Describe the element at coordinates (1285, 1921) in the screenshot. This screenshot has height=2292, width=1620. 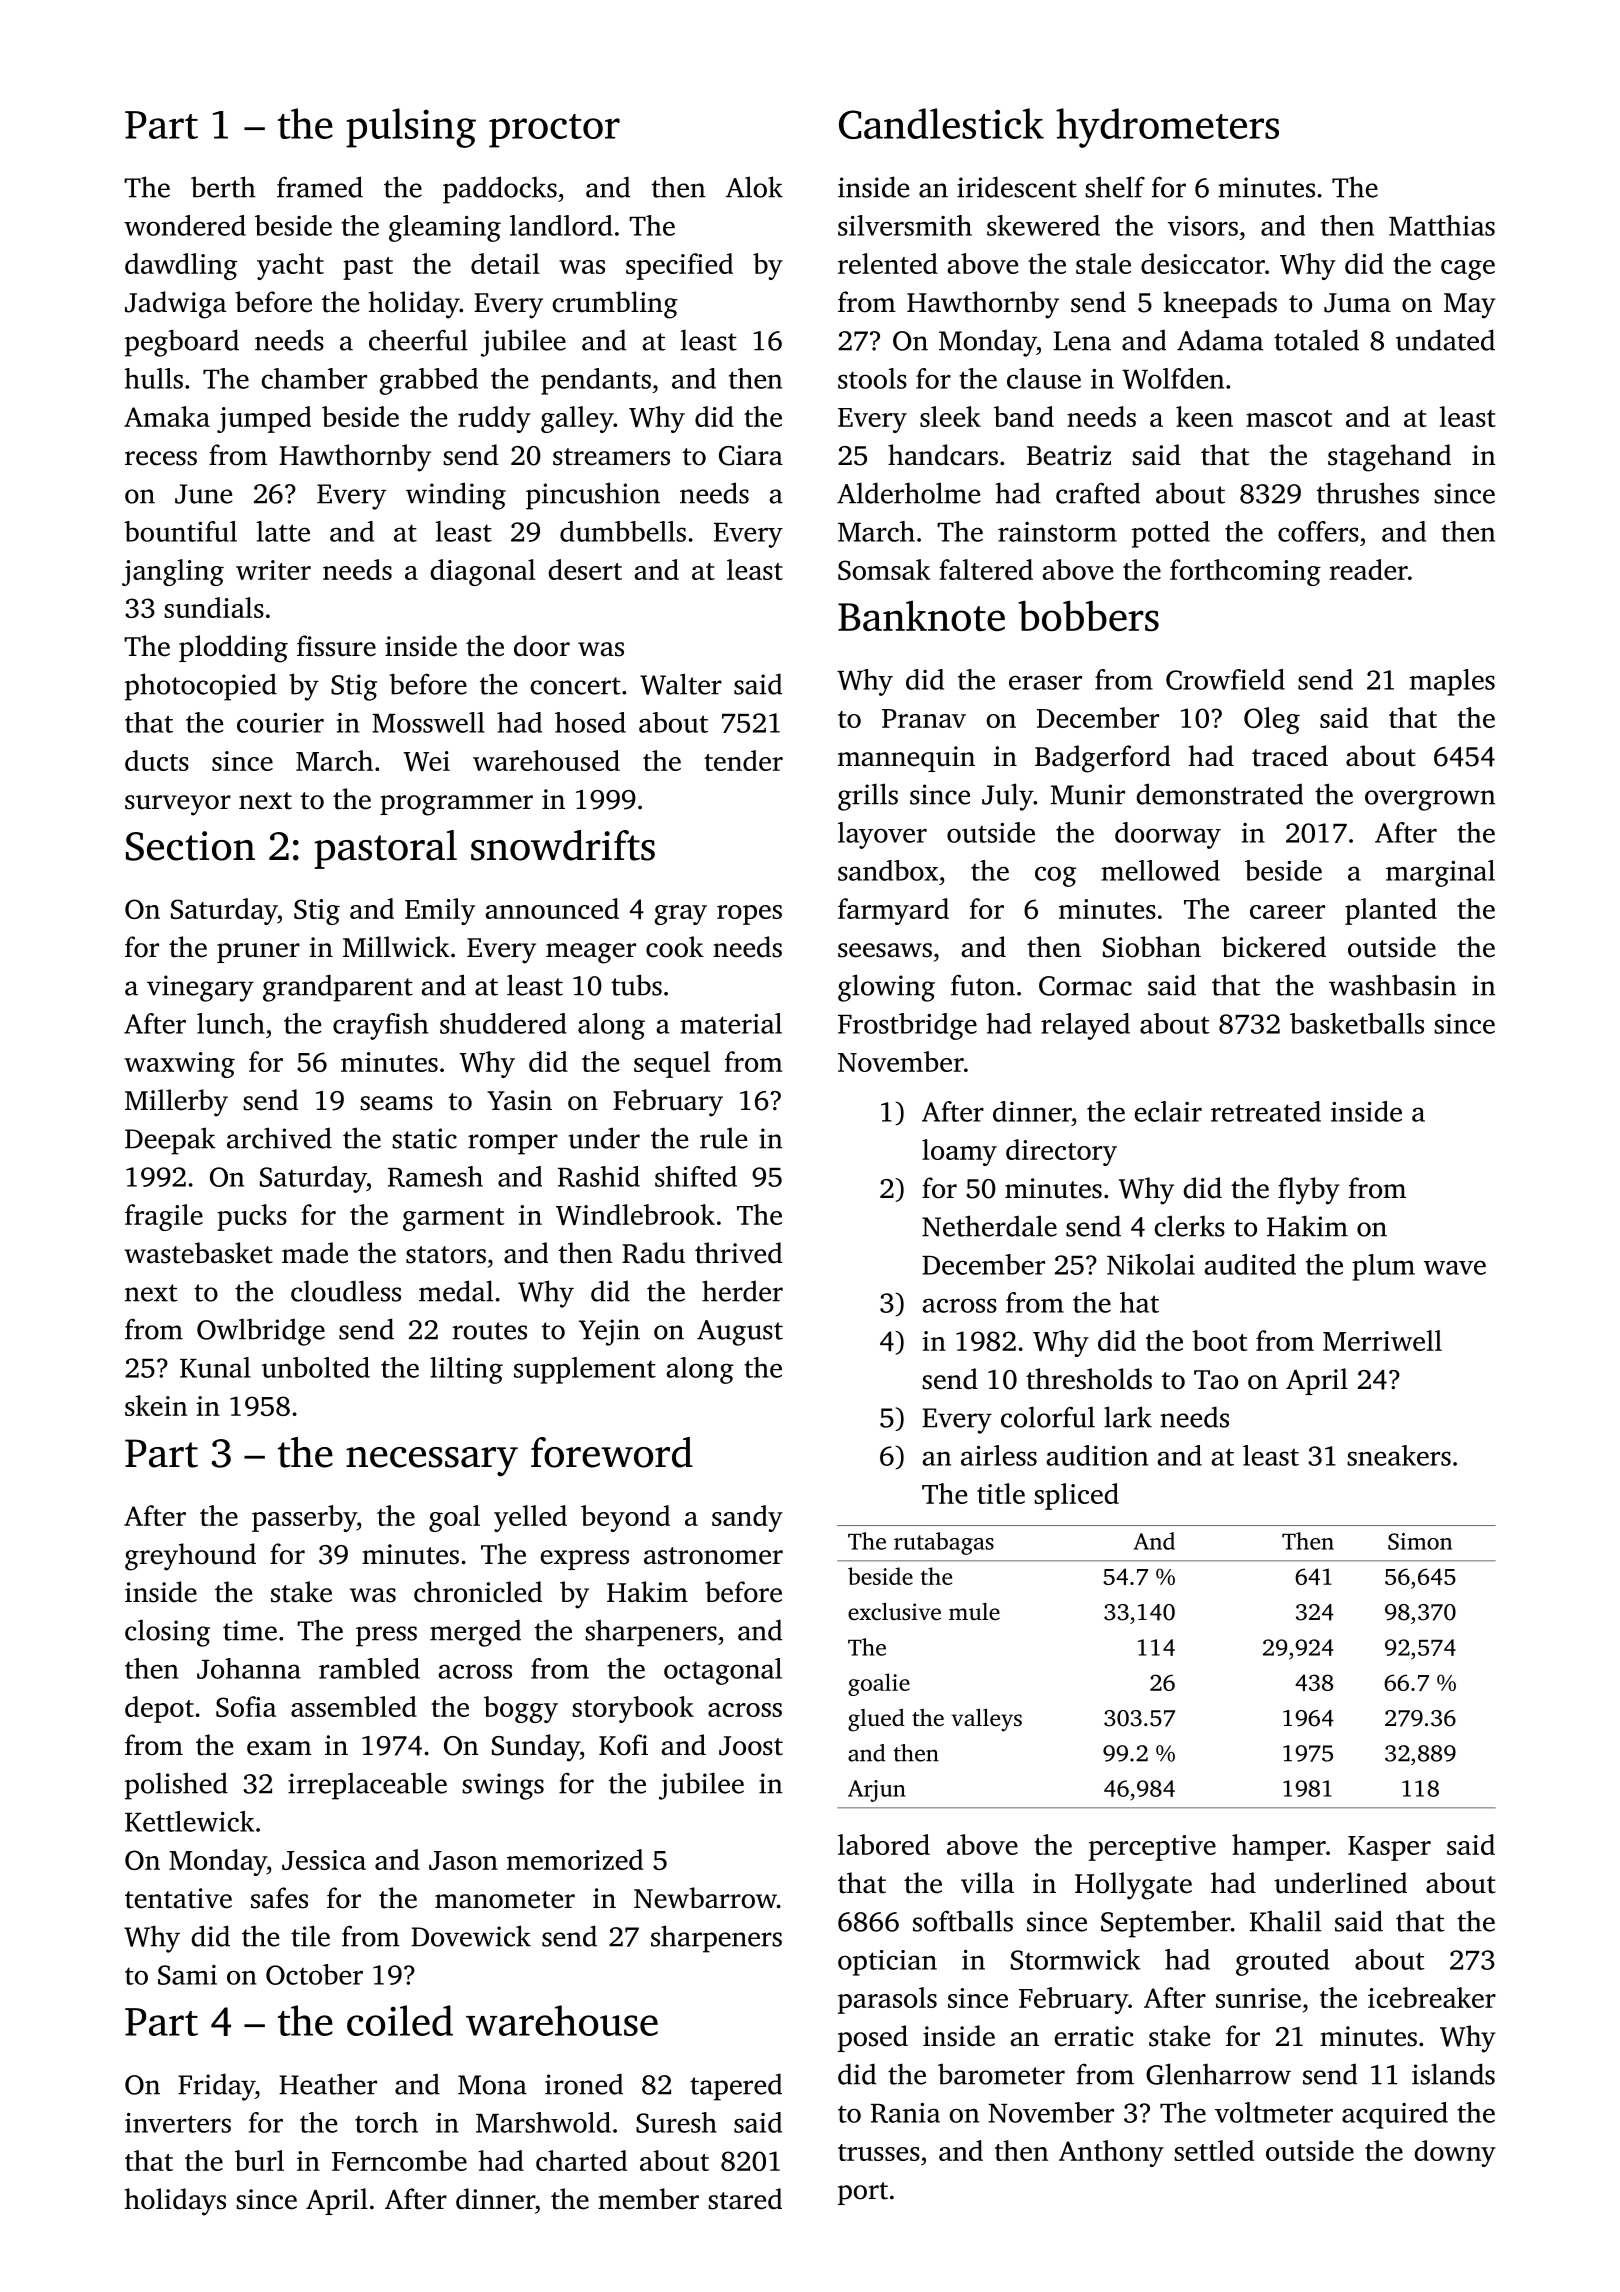
I see `Khalil` at that location.
